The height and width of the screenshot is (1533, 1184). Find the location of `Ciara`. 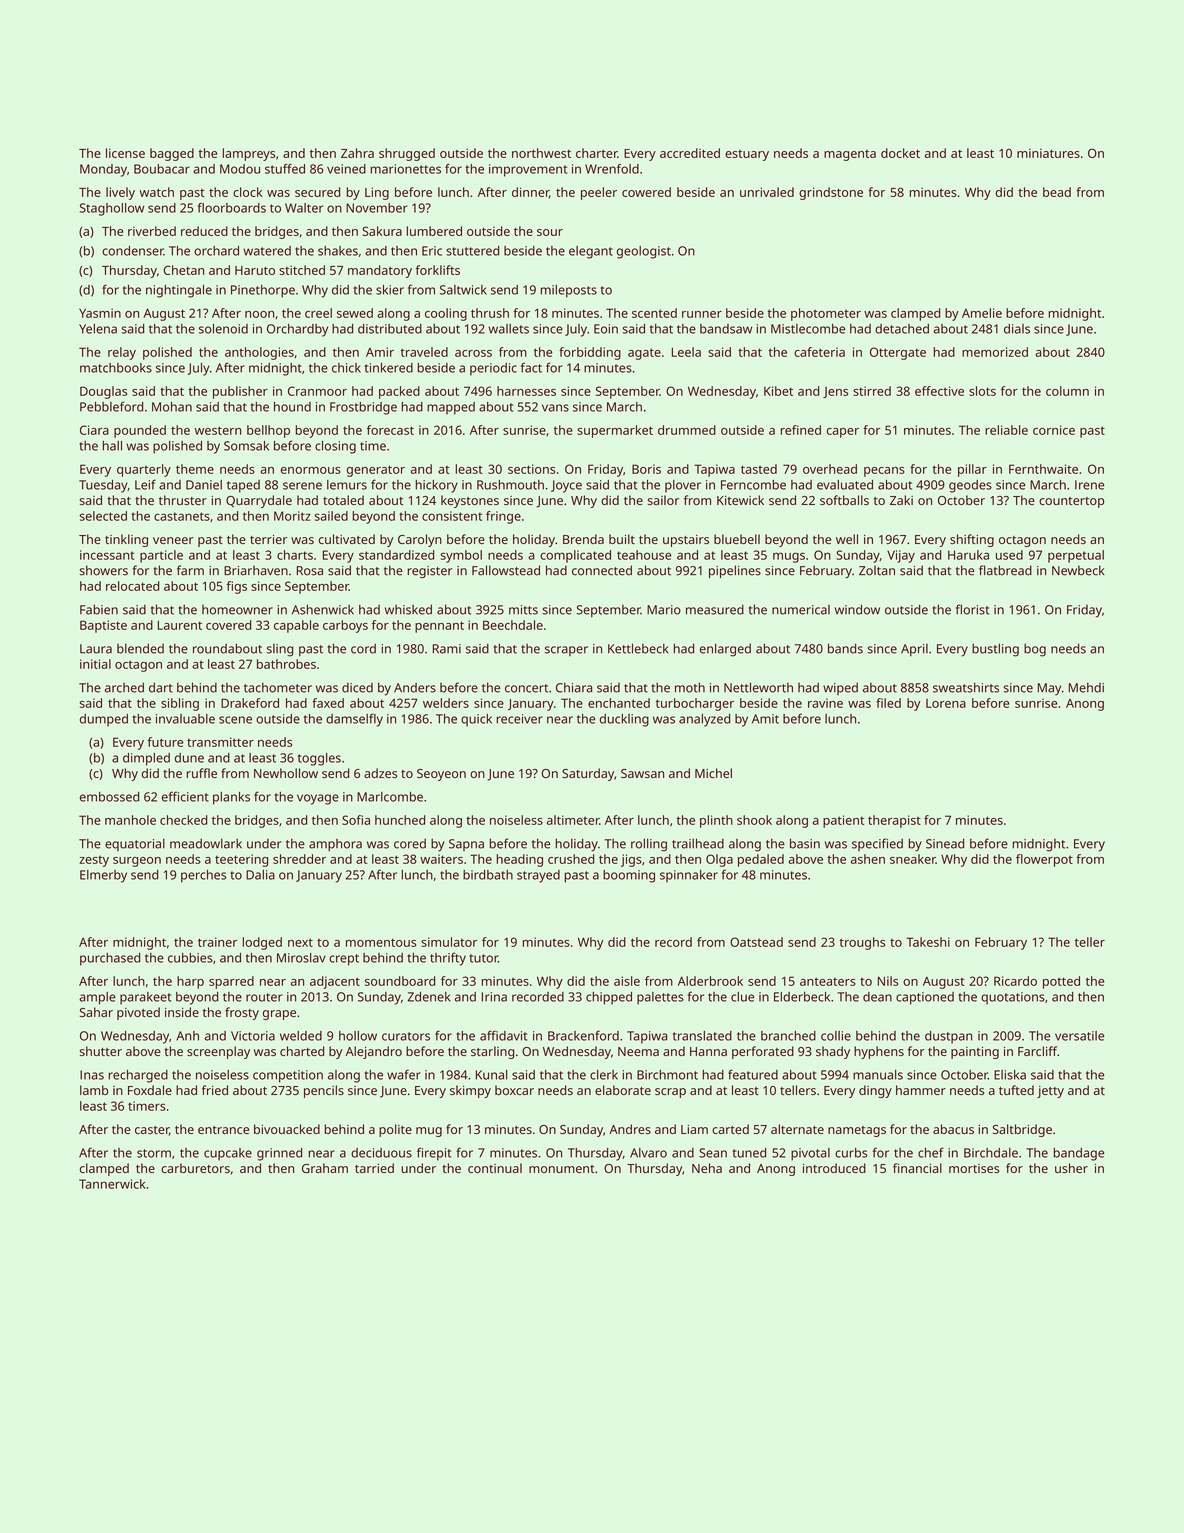

Ciara is located at coordinates (94, 430).
